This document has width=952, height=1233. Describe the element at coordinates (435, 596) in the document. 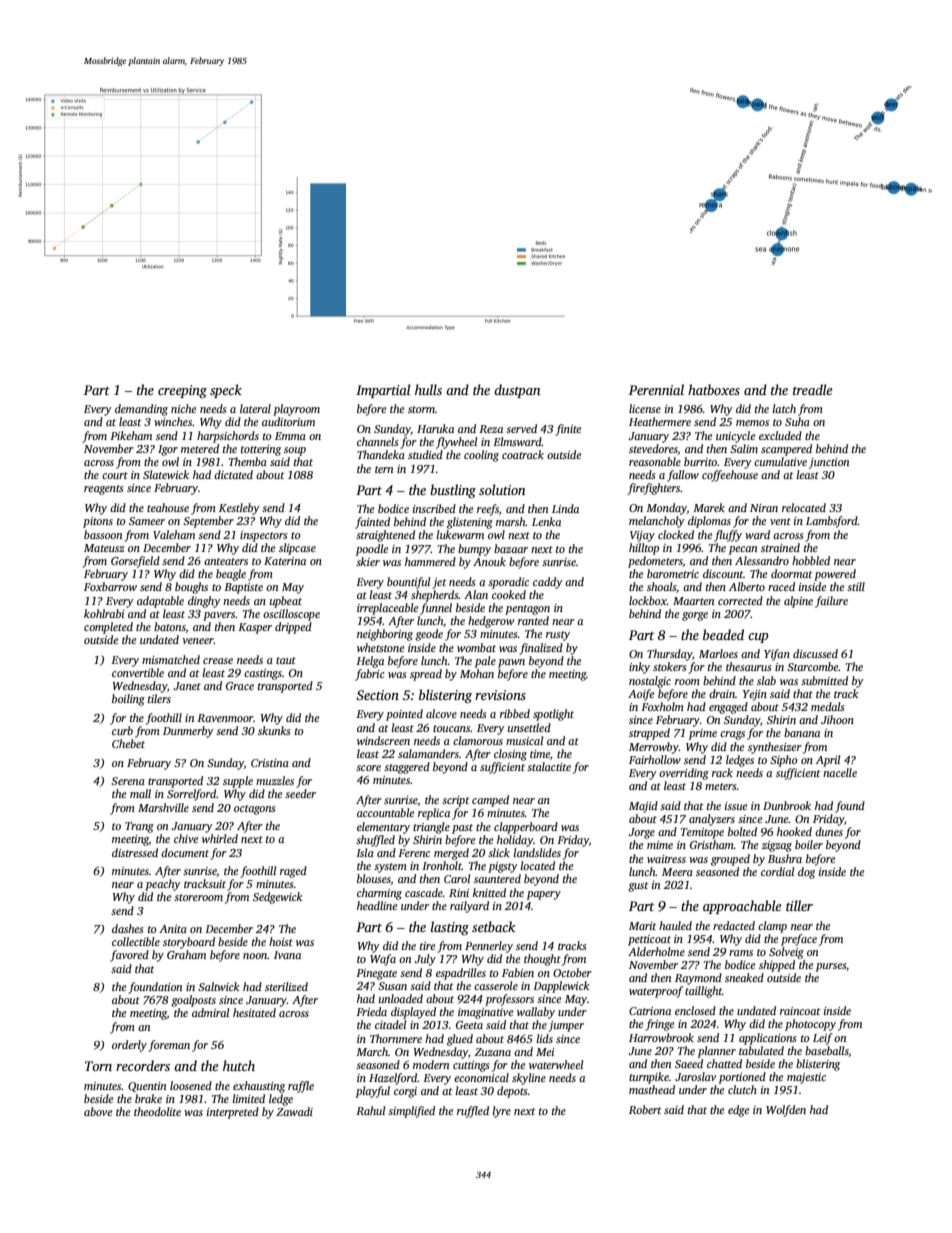

I see `shepherds` at that location.
